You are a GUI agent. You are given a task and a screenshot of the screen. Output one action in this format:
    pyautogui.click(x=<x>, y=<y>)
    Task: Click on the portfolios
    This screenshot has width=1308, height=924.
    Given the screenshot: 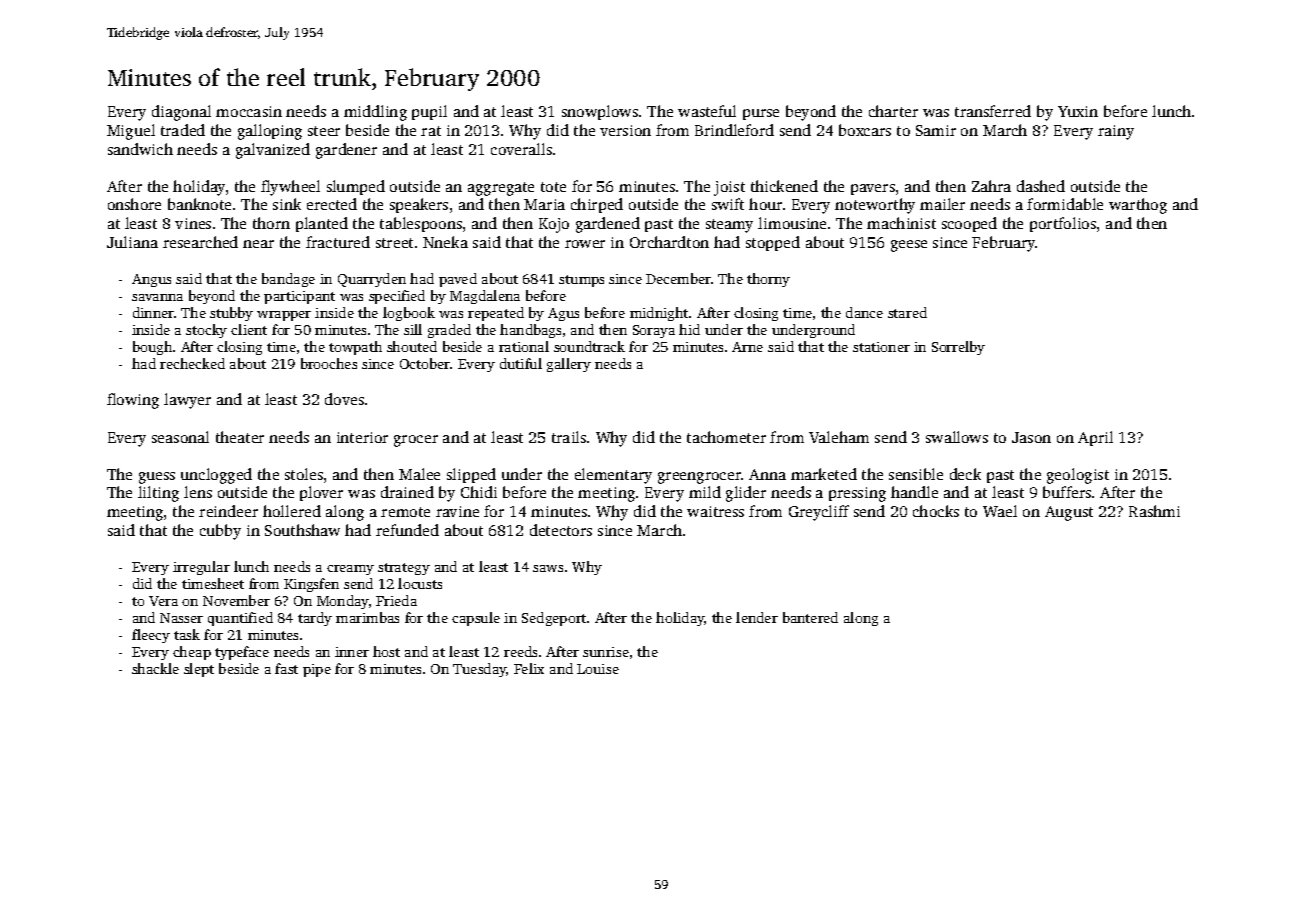 What is the action you would take?
    pyautogui.click(x=1063, y=224)
